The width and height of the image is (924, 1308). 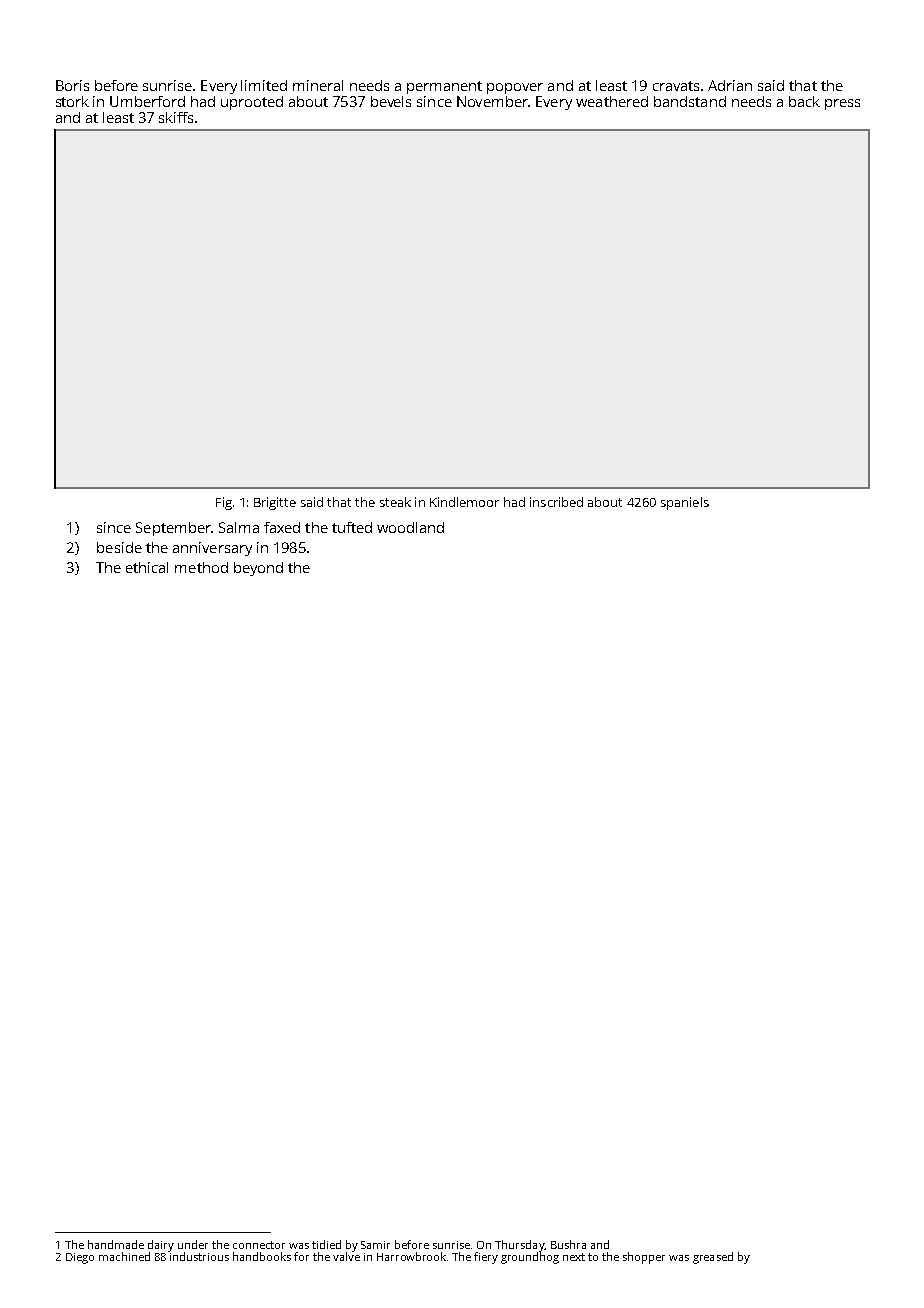 What do you see at coordinates (568, 1244) in the image?
I see `Bushra` at bounding box center [568, 1244].
